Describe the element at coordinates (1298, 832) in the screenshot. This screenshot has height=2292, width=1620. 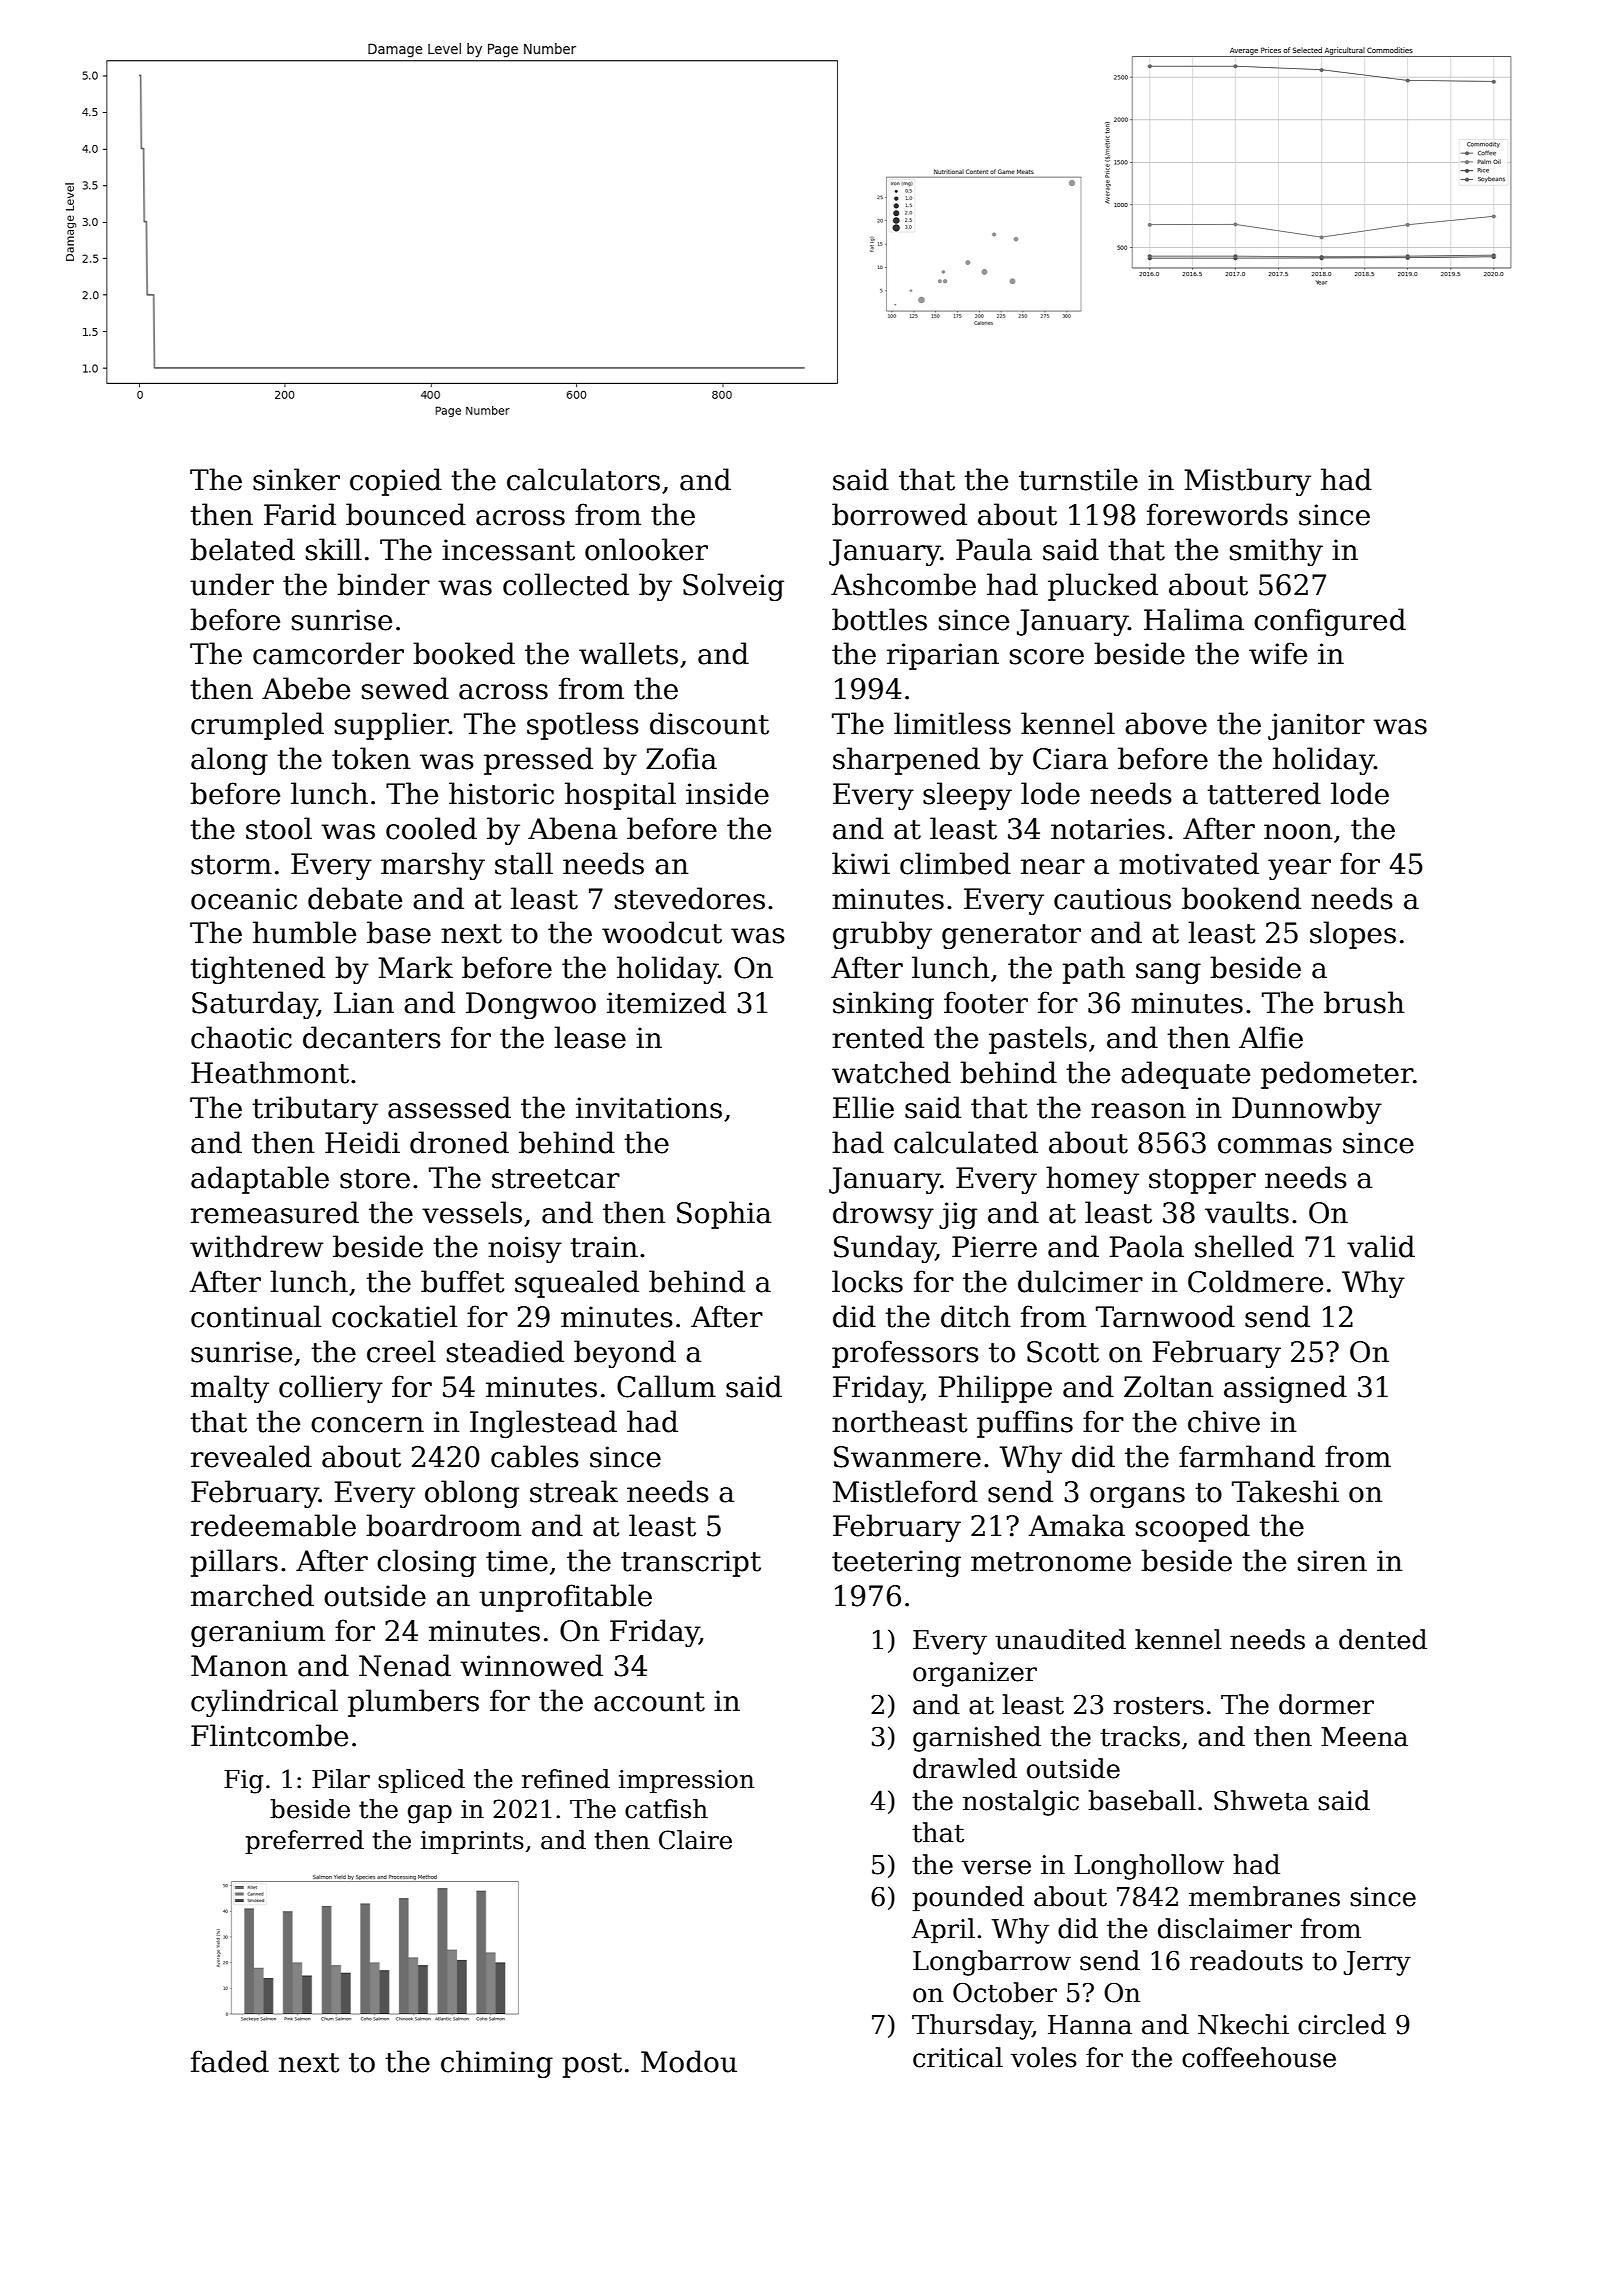
I see `noon` at that location.
